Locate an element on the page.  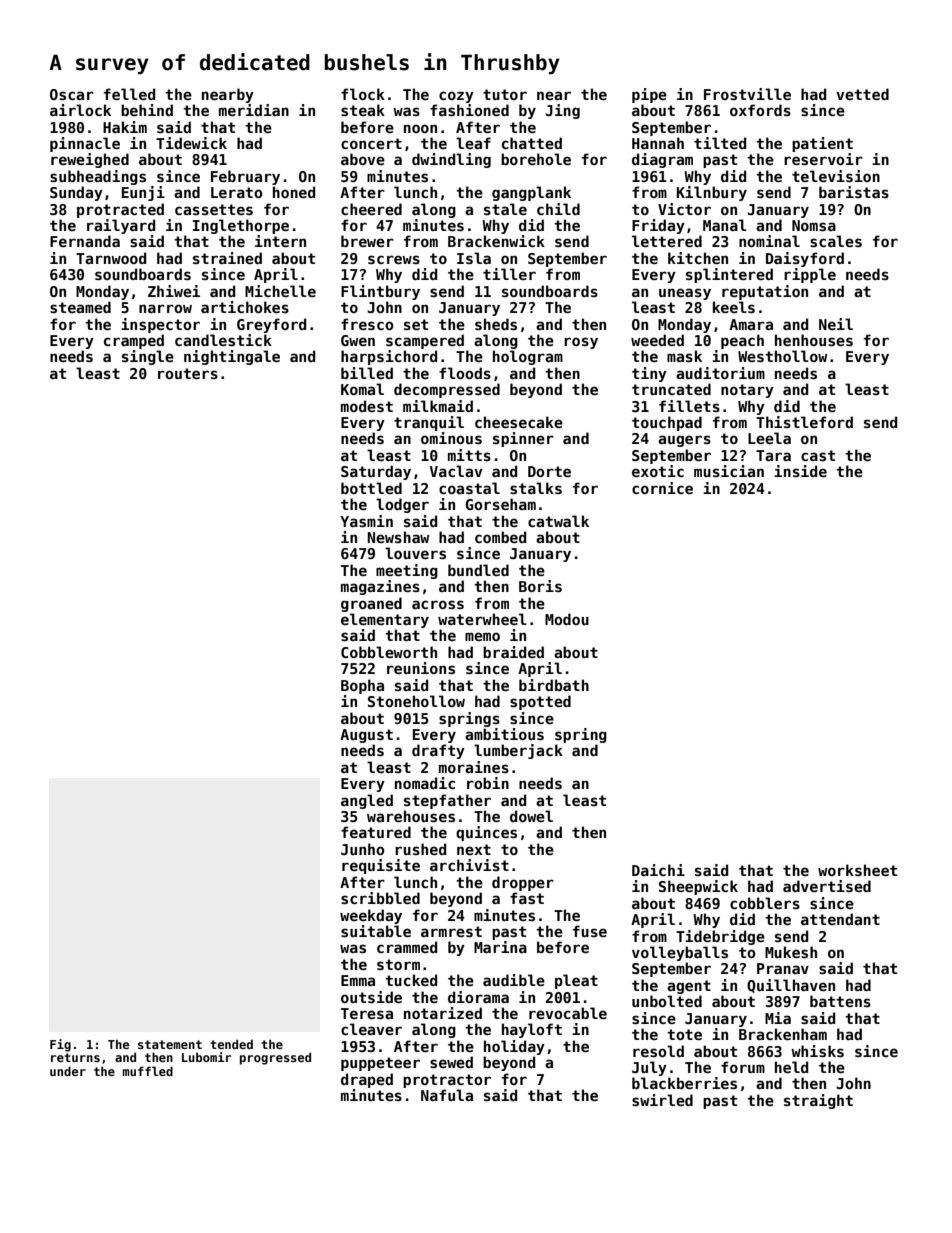
Emma is located at coordinates (358, 980).
